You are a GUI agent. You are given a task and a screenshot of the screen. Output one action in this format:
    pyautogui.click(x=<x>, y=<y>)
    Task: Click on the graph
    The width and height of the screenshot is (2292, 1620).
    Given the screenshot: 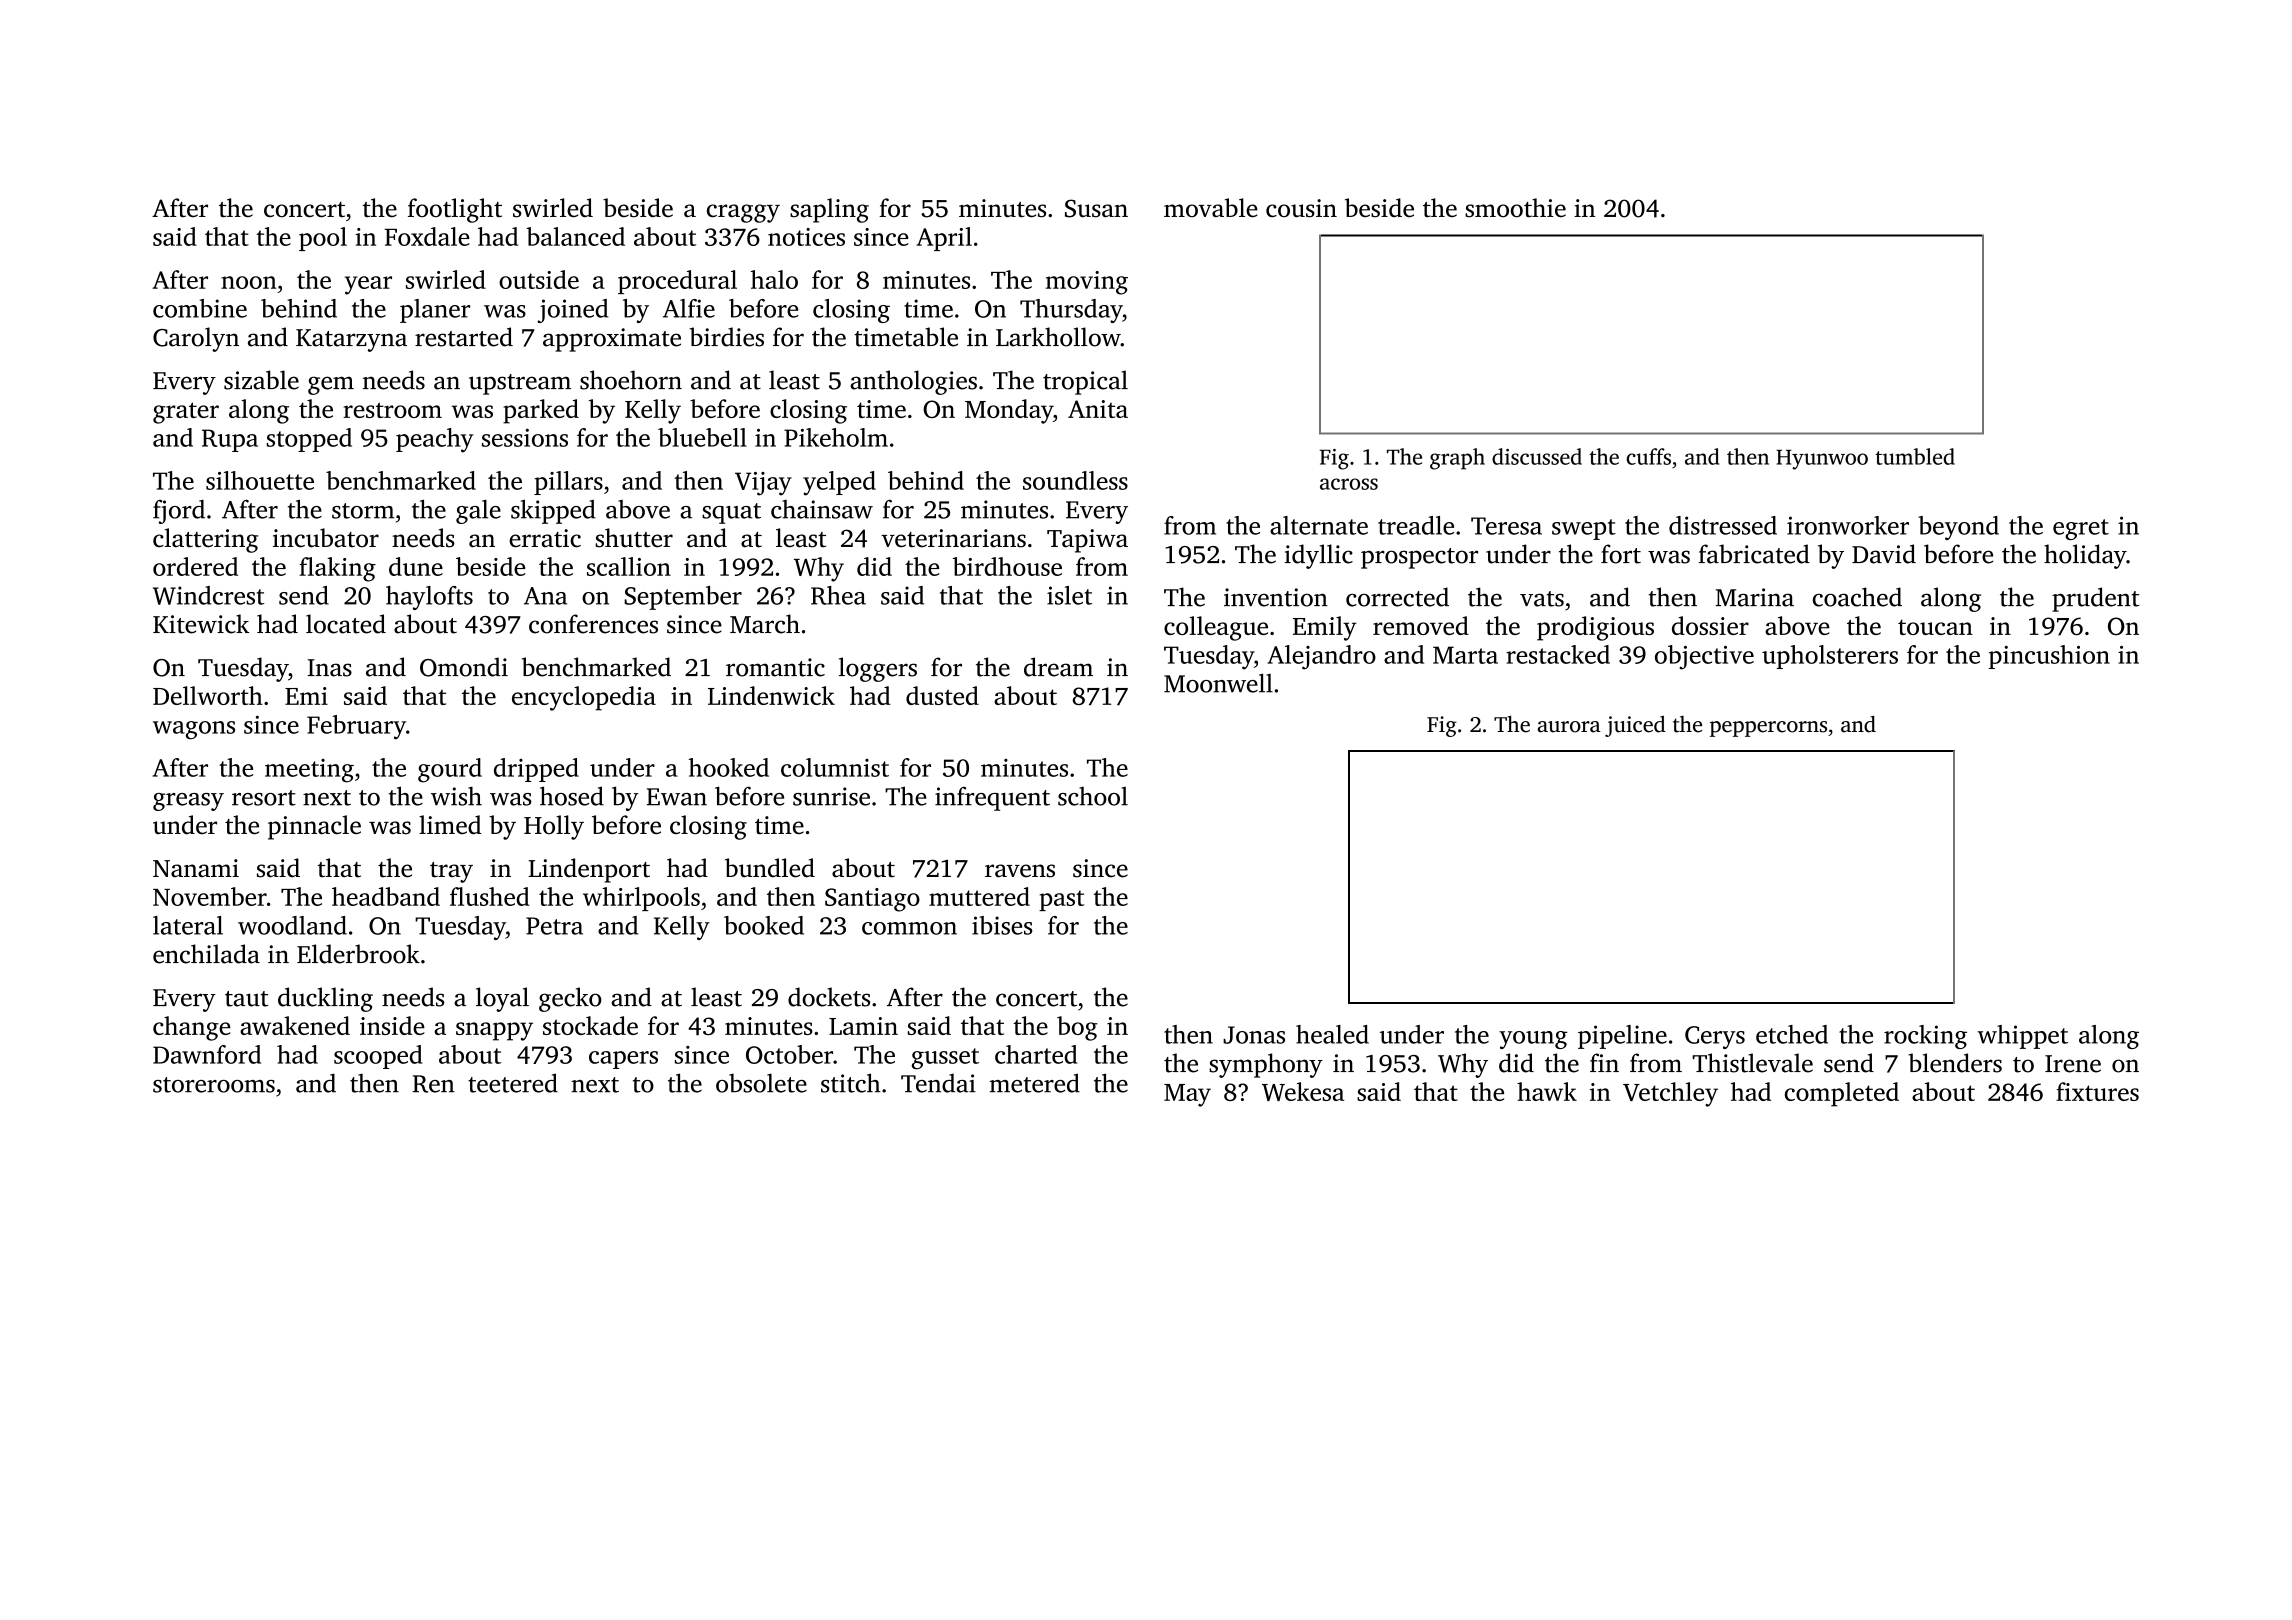 What is the action you would take?
    pyautogui.click(x=1457, y=459)
